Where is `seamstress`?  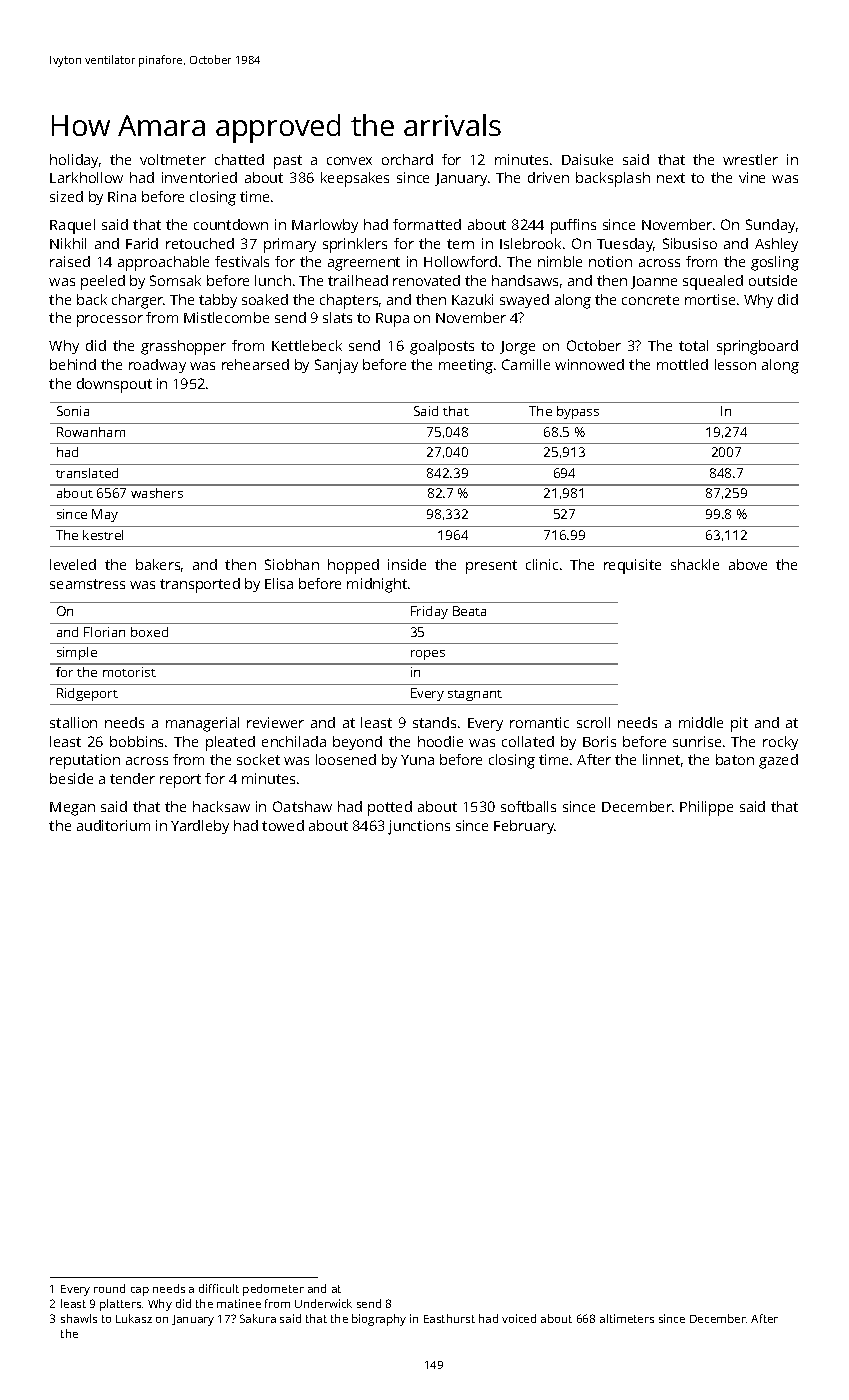
seamstress is located at coordinates (87, 584).
